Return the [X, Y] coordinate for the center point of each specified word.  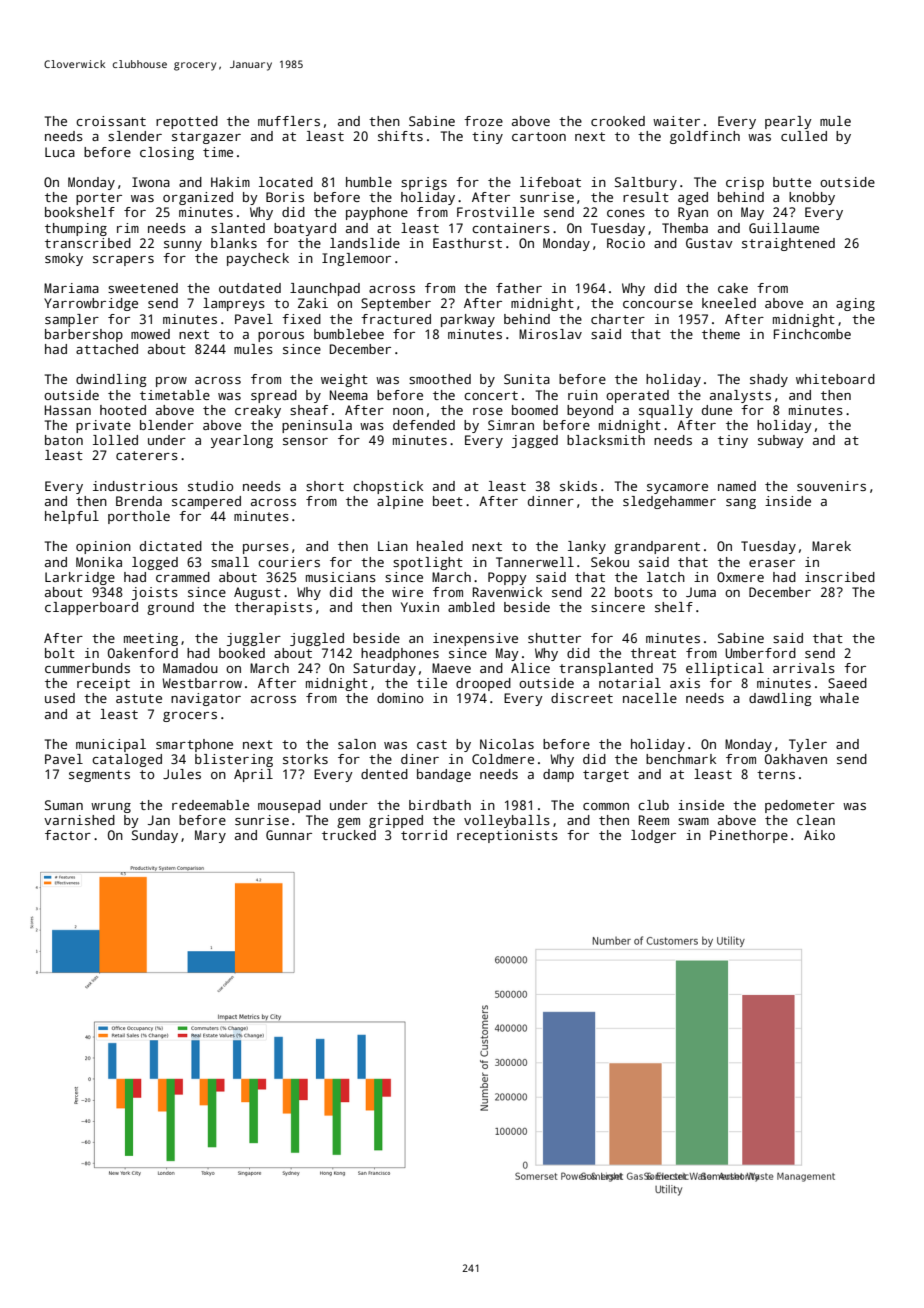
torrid [424, 835]
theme [721, 334]
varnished [79, 820]
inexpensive [475, 639]
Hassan [68, 410]
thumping [76, 229]
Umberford [760, 653]
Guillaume [784, 228]
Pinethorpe [749, 836]
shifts [400, 136]
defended [424, 425]
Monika [99, 562]
